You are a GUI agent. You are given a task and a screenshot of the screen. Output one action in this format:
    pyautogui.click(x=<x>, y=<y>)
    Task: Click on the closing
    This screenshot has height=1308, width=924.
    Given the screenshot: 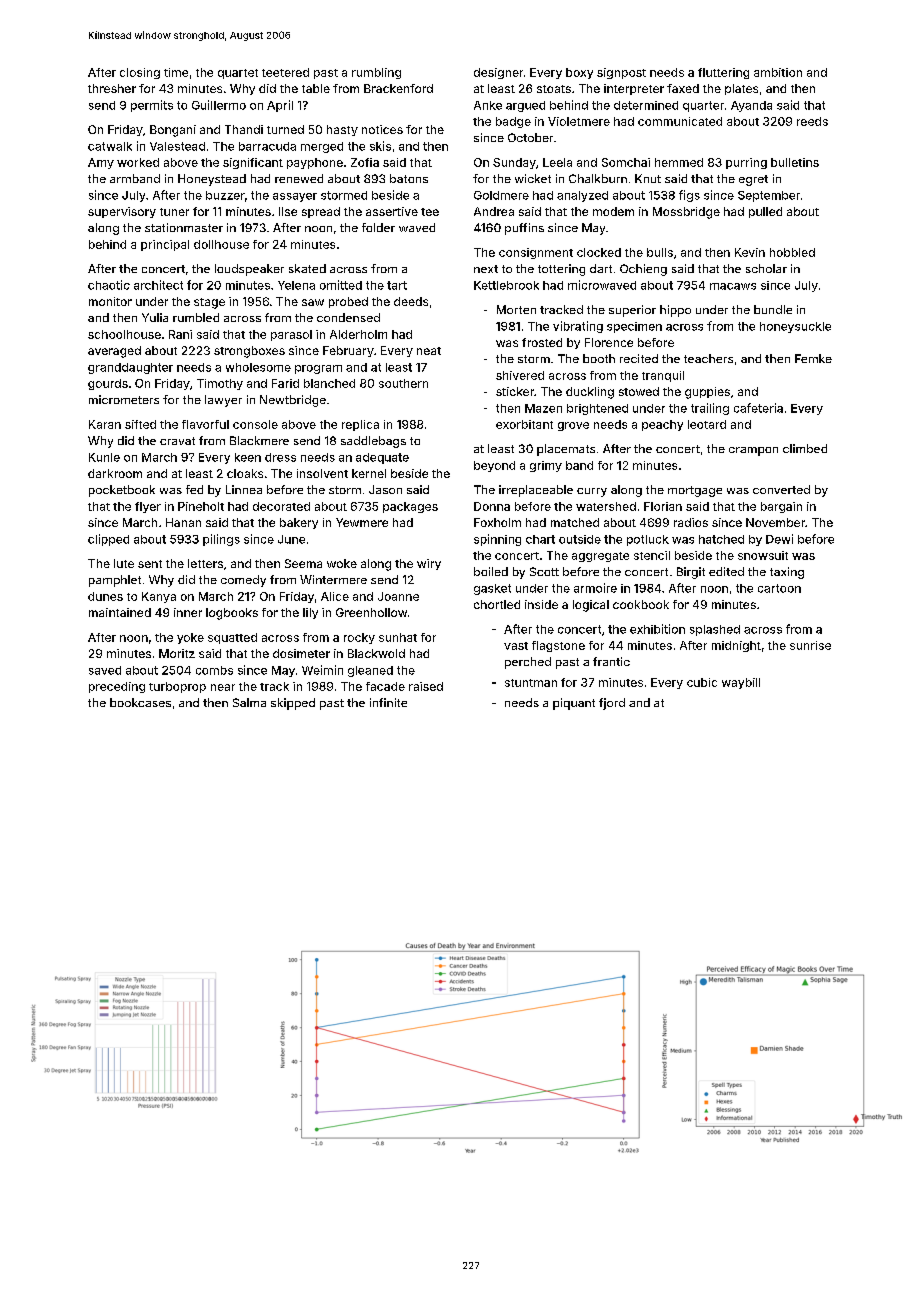 What is the action you would take?
    pyautogui.click(x=140, y=73)
